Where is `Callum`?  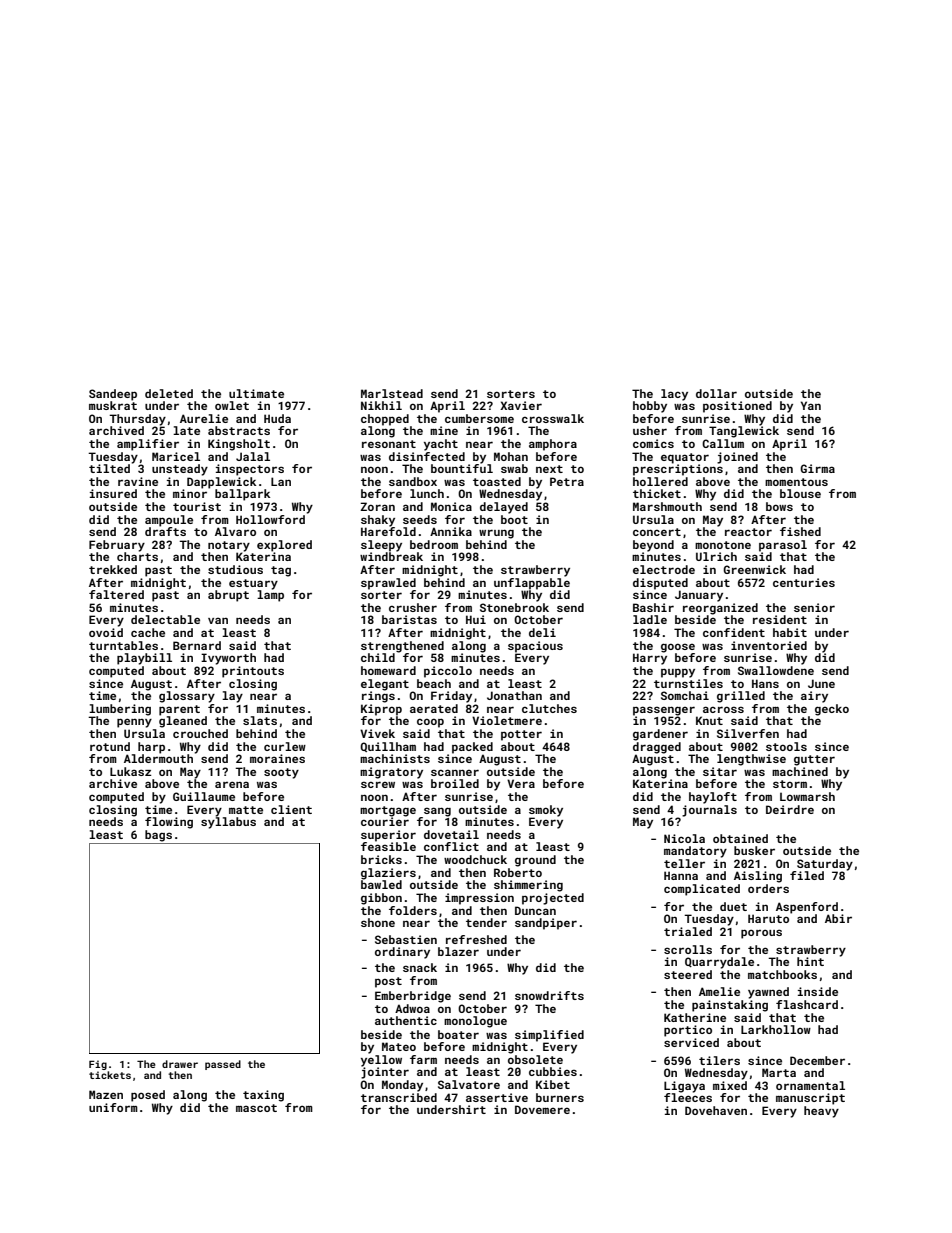 Callum is located at coordinates (723, 443).
